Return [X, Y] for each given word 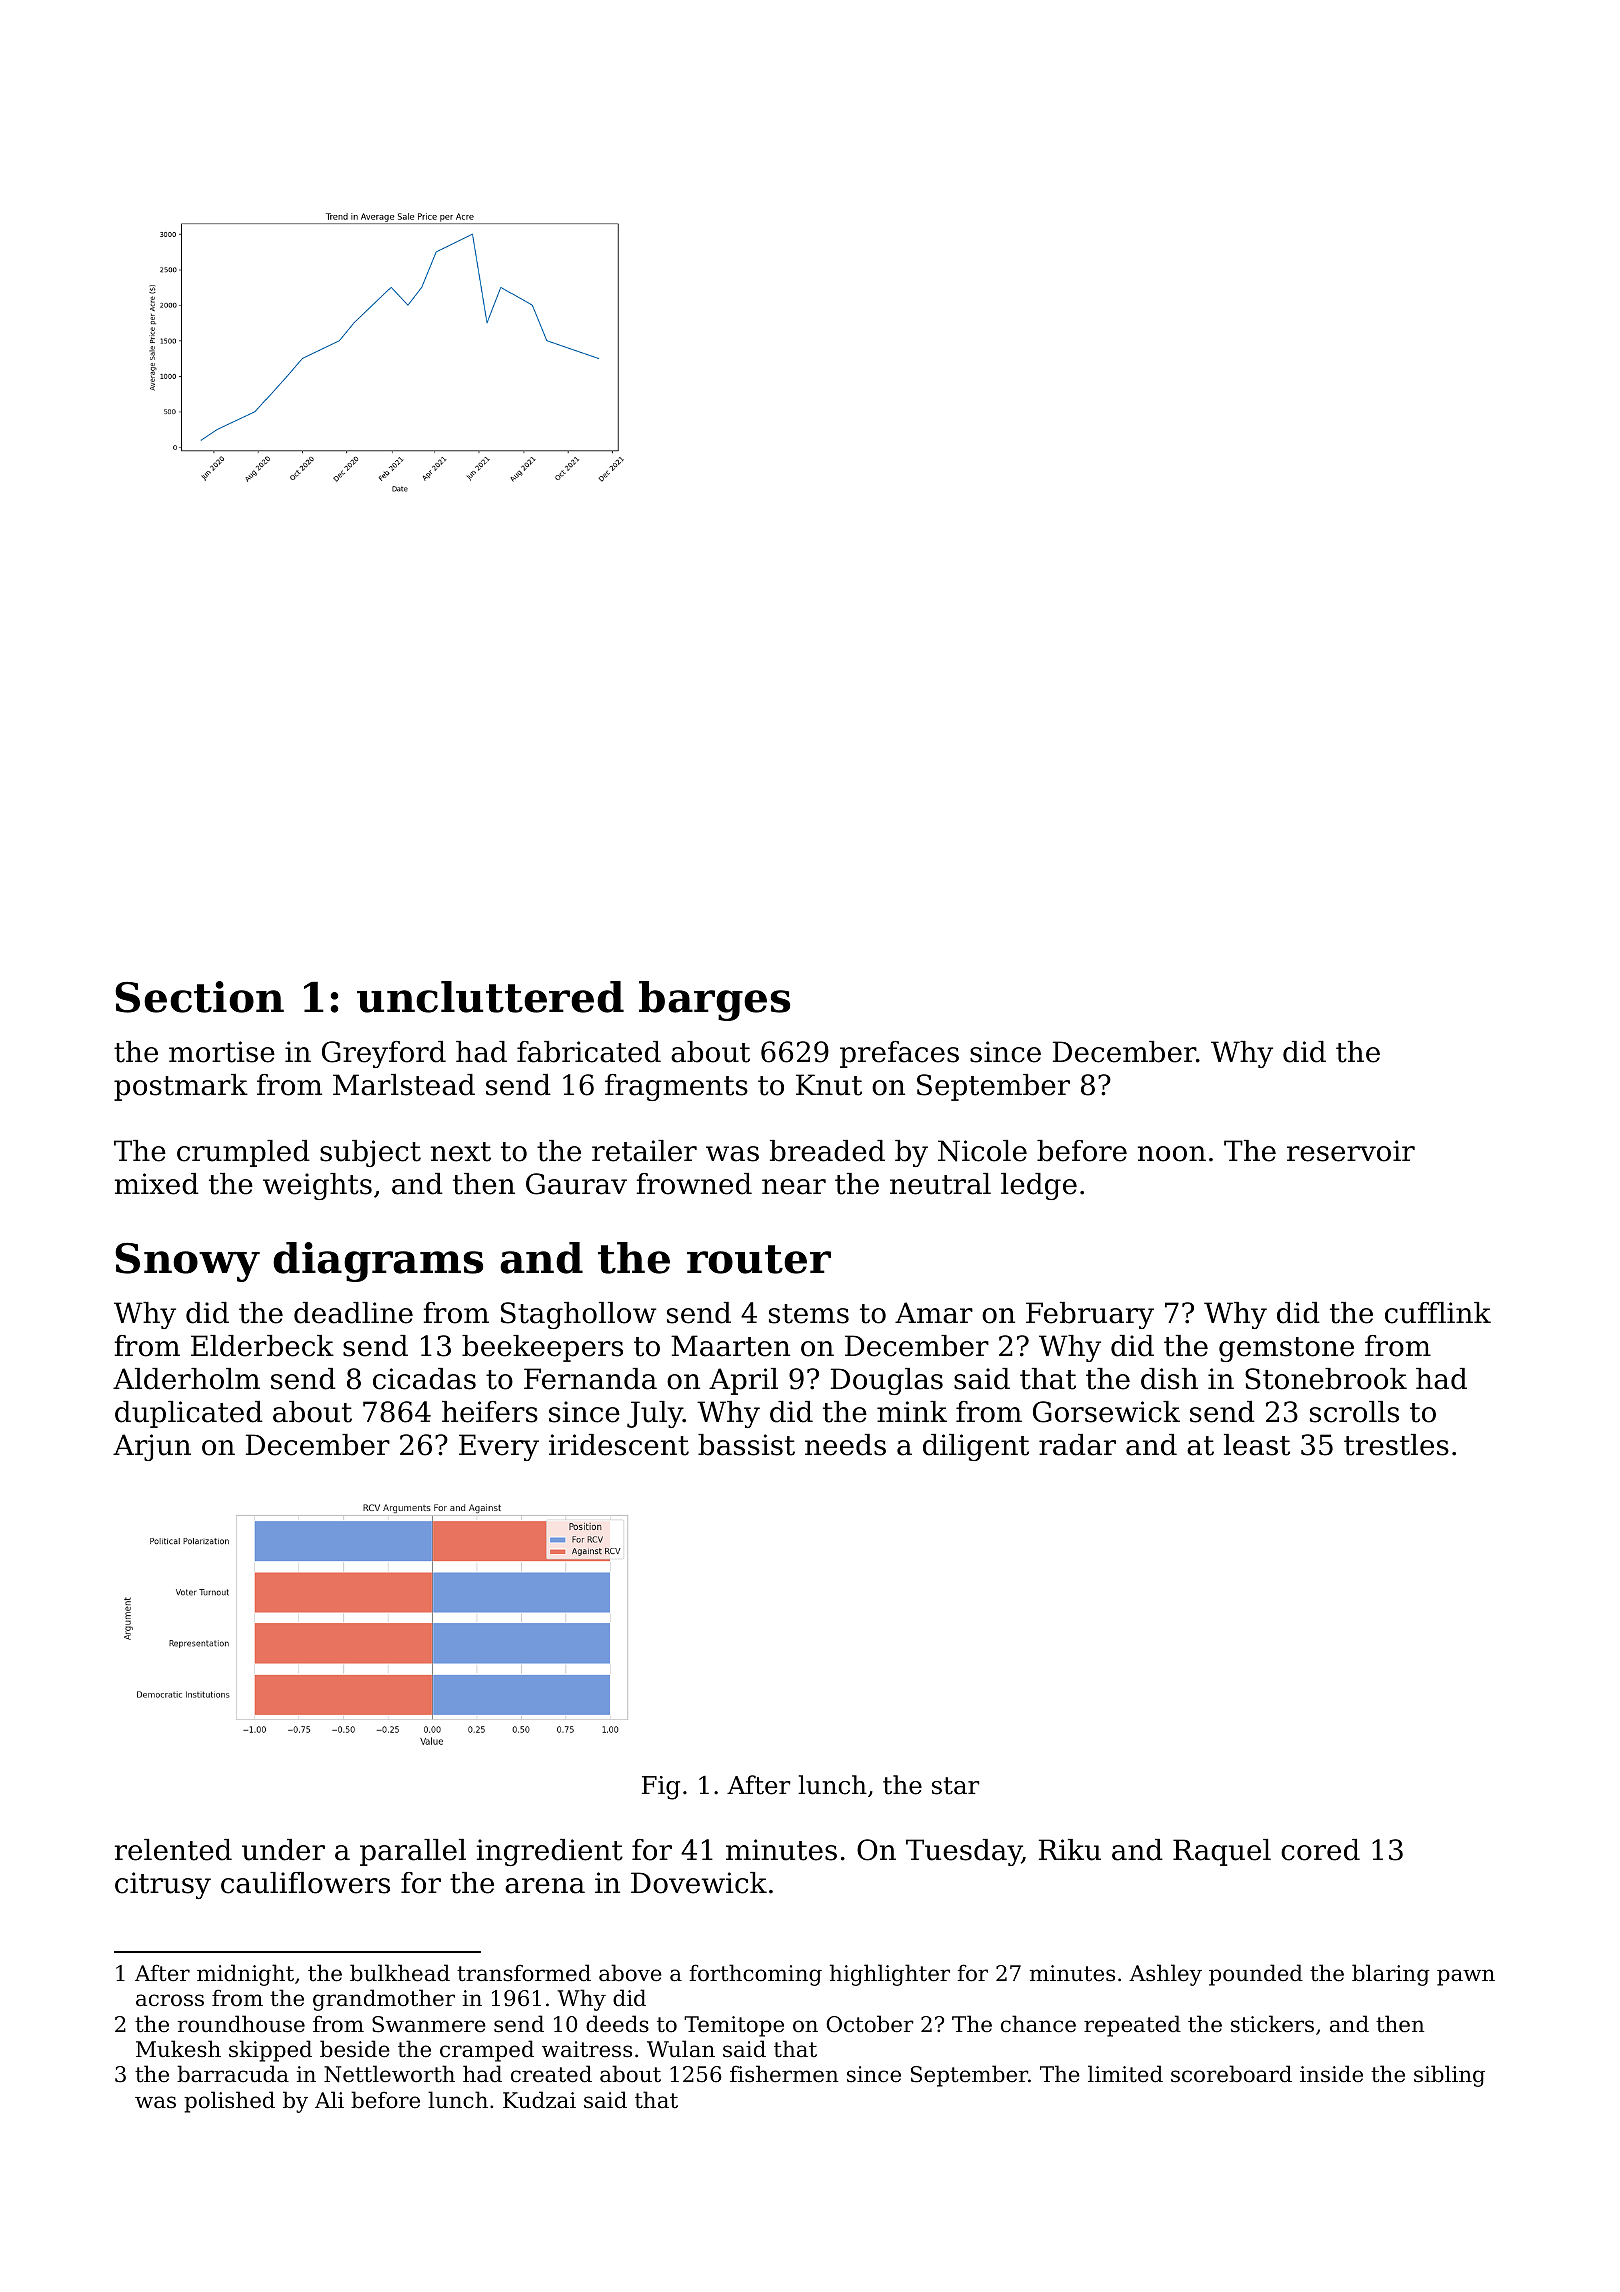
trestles [1396, 1445]
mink [912, 1411]
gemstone [1286, 1349]
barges [714, 1001]
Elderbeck [262, 1346]
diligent [976, 1447]
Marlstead [404, 1085]
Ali [329, 2099]
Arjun [152, 1447]
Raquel [1222, 1852]
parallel [413, 1852]
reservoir [1351, 1151]
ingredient [550, 1852]
